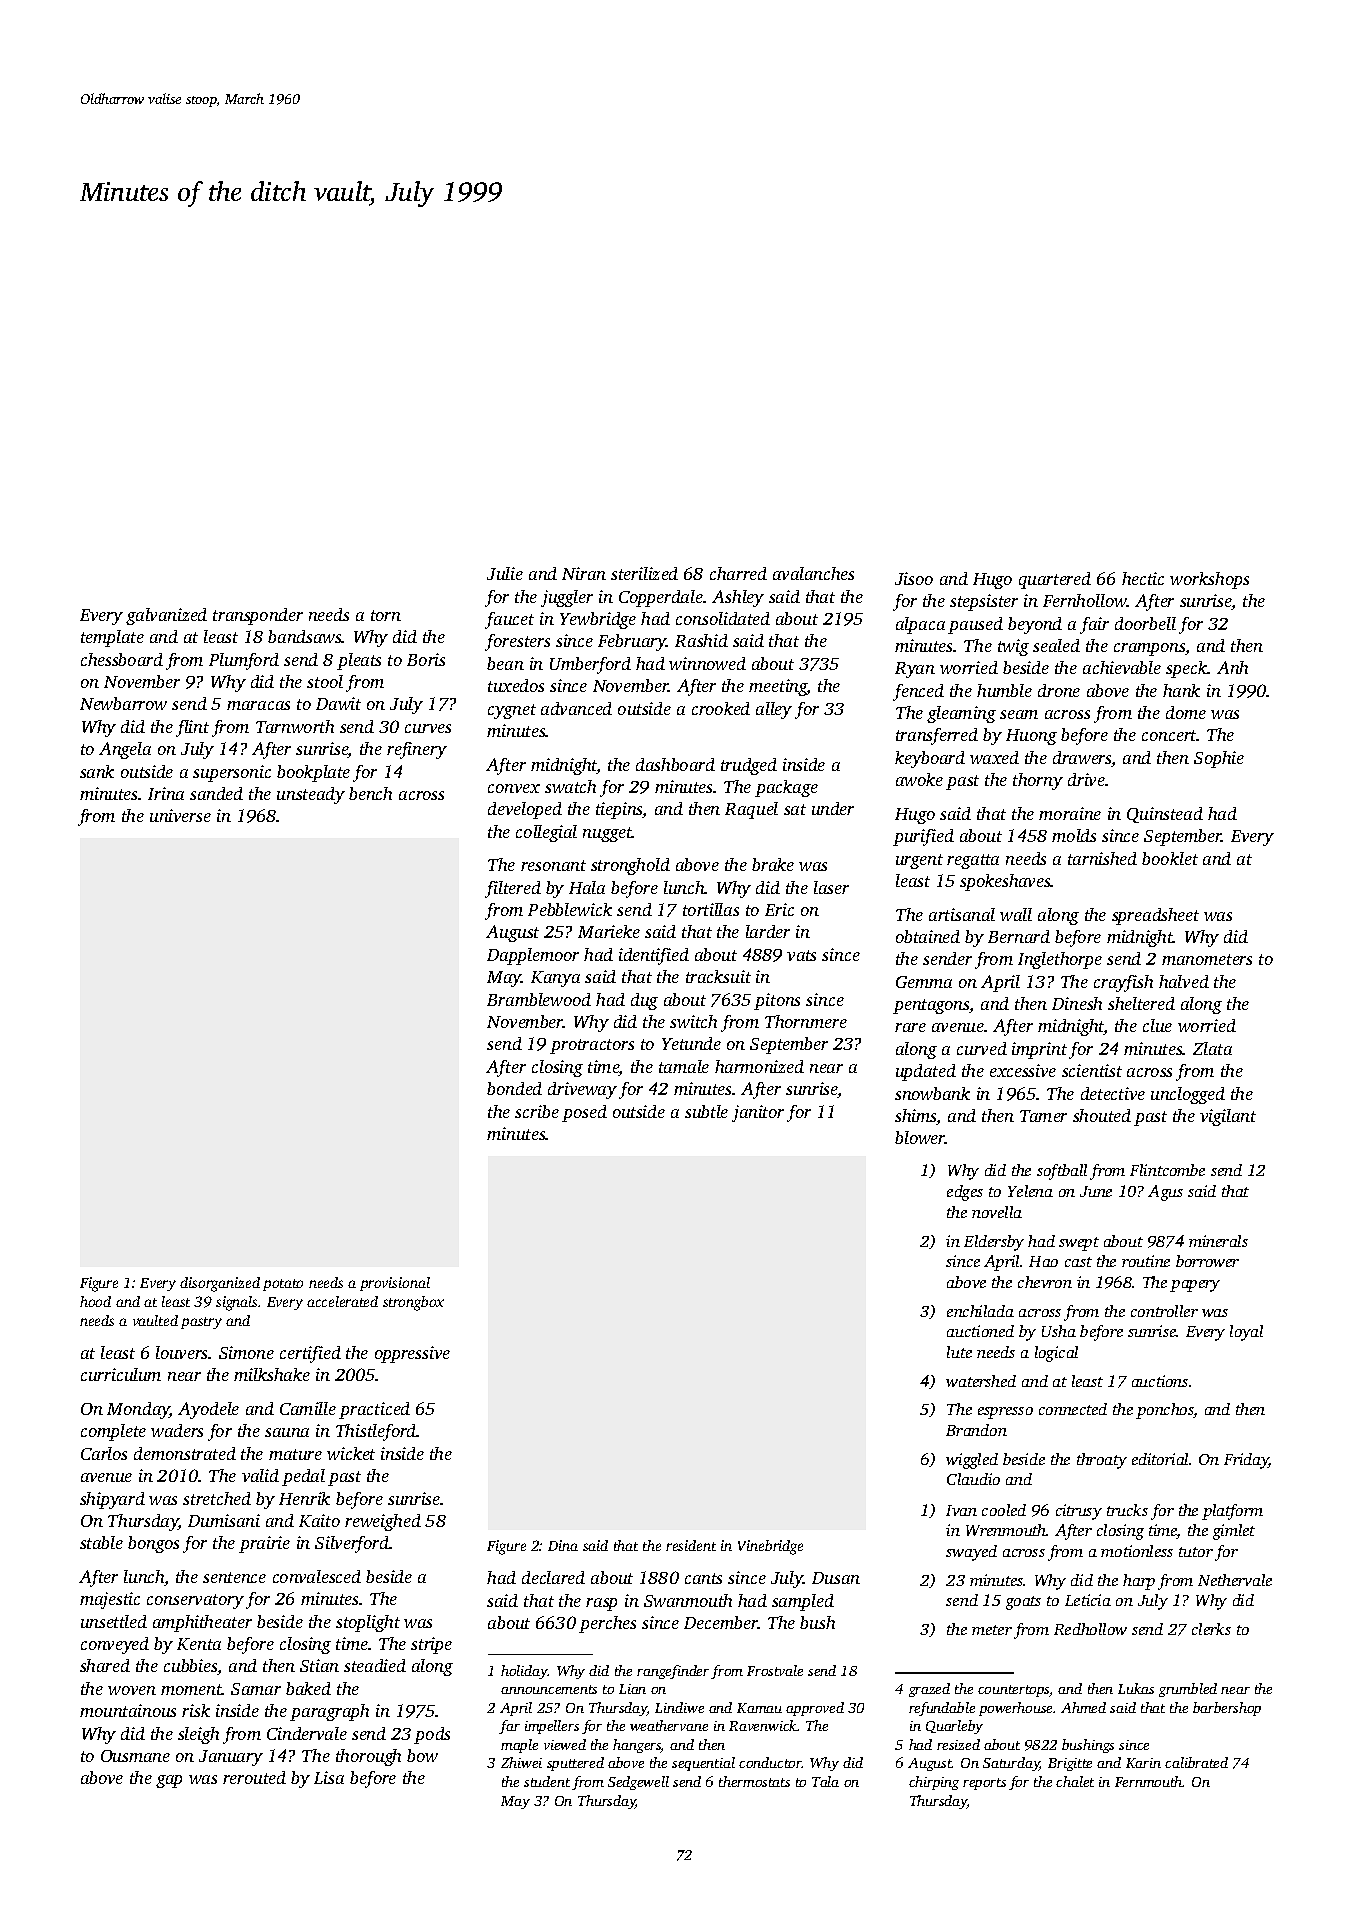 The width and height of the document is (1354, 1915). Describe the element at coordinates (1139, 1582) in the document. I see `harp` at that location.
